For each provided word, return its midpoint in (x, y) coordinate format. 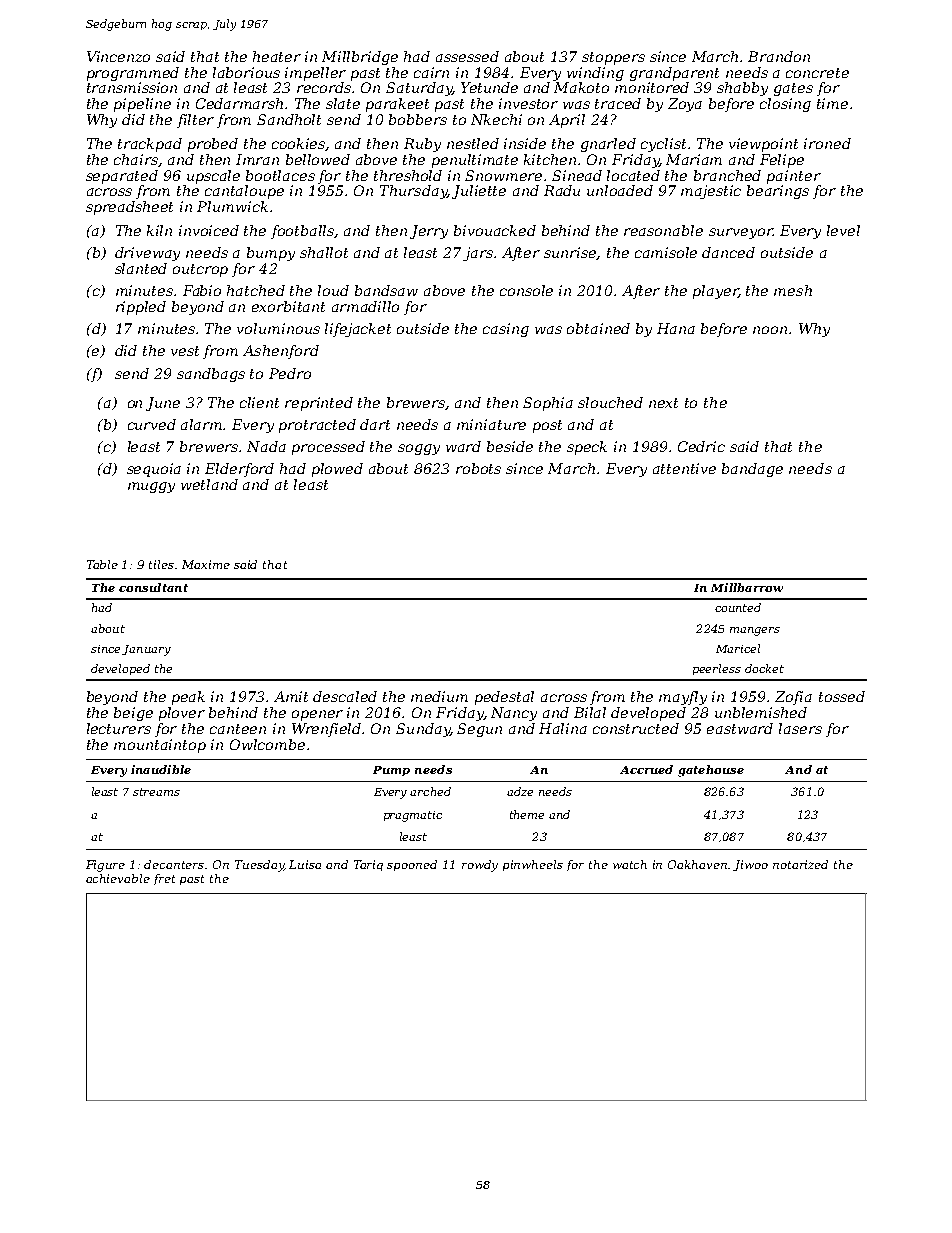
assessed (467, 56)
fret (164, 879)
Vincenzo (118, 56)
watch (630, 864)
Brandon (779, 56)
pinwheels (533, 865)
